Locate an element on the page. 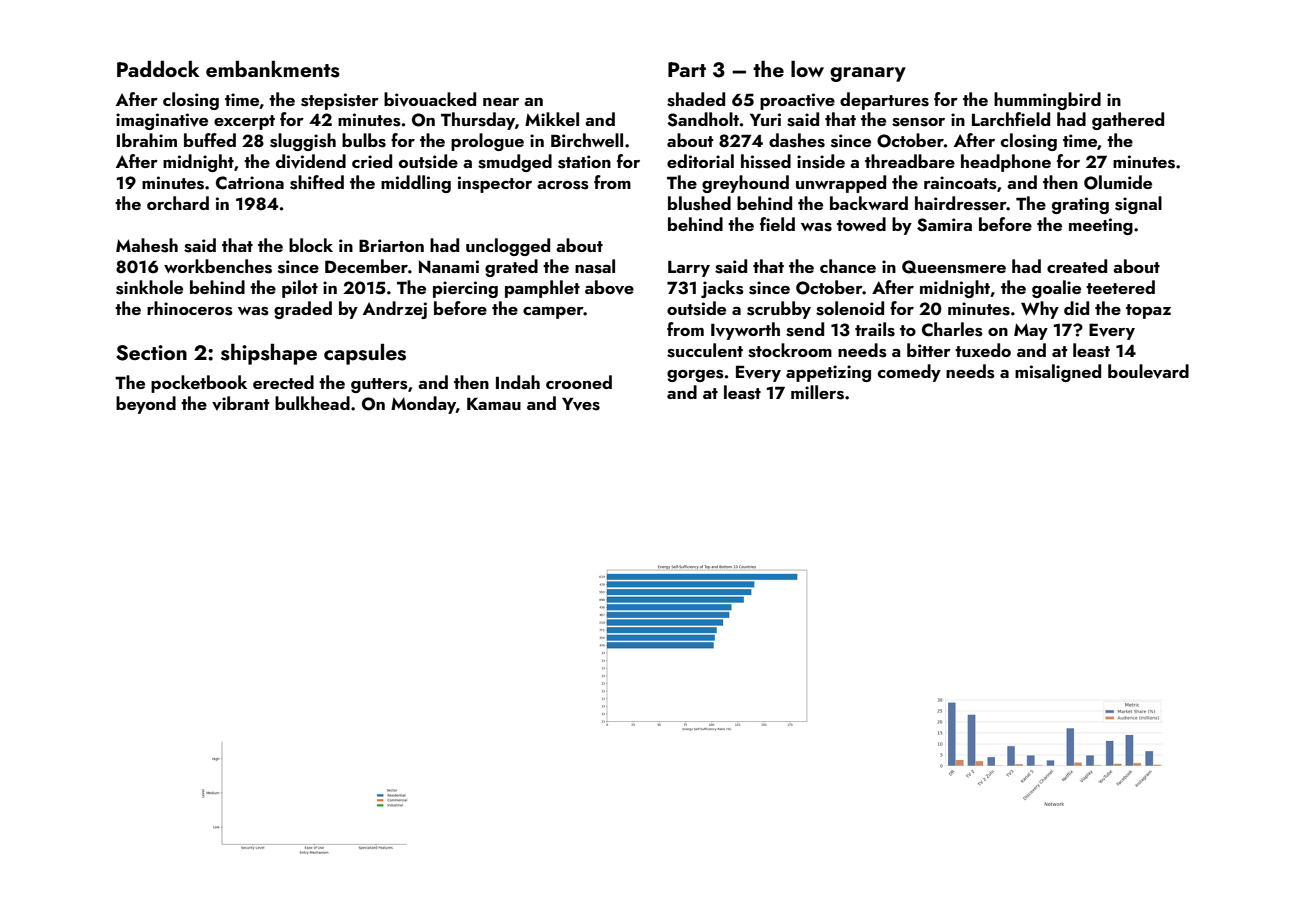 This image has height=924, width=1308. beyond is located at coordinates (146, 405).
